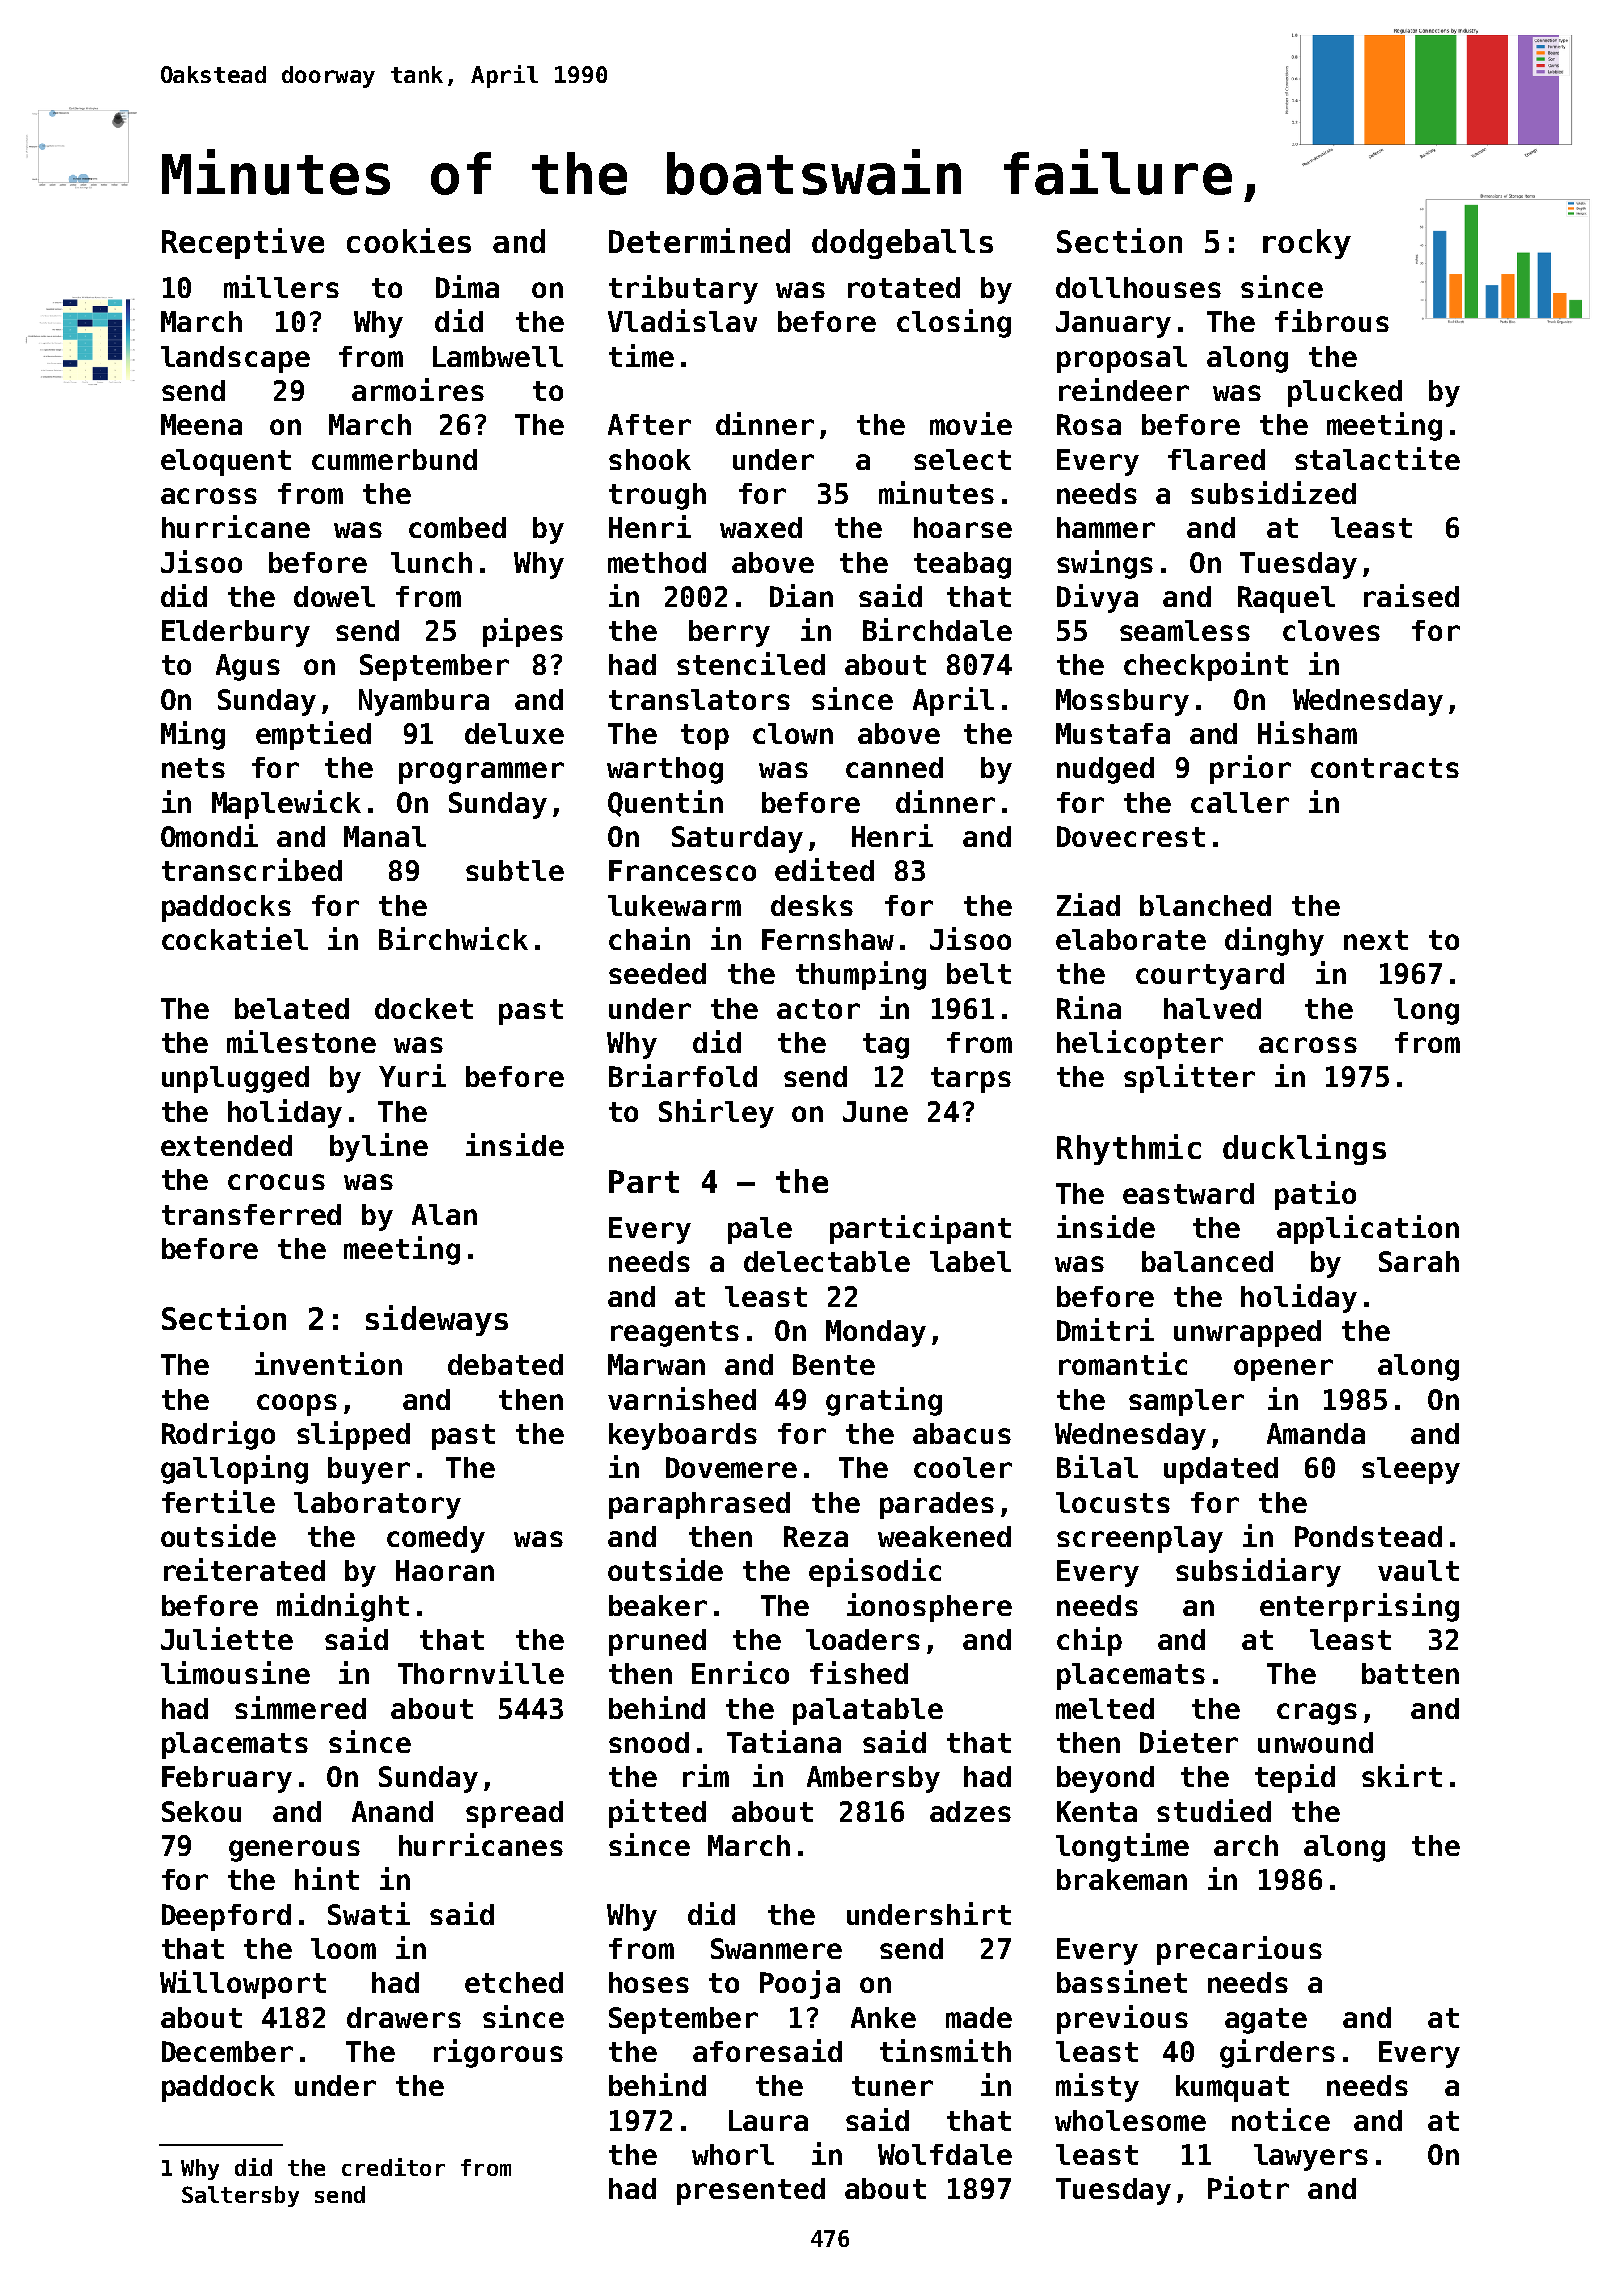 This screenshot has height=2292, width=1620. What do you see at coordinates (240, 2196) in the screenshot?
I see `Saltersby` at bounding box center [240, 2196].
